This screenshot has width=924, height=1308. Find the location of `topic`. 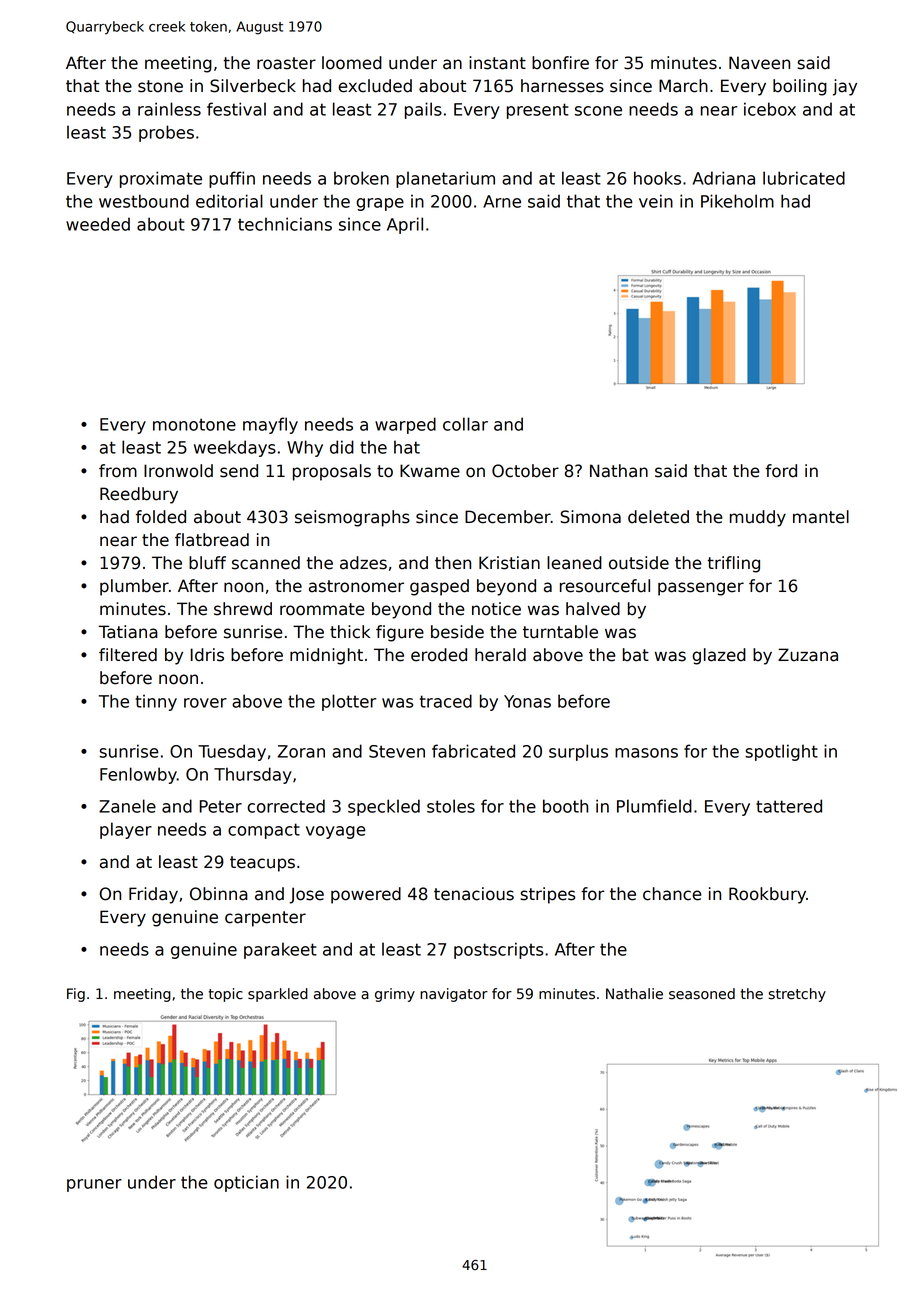

topic is located at coordinates (226, 995).
